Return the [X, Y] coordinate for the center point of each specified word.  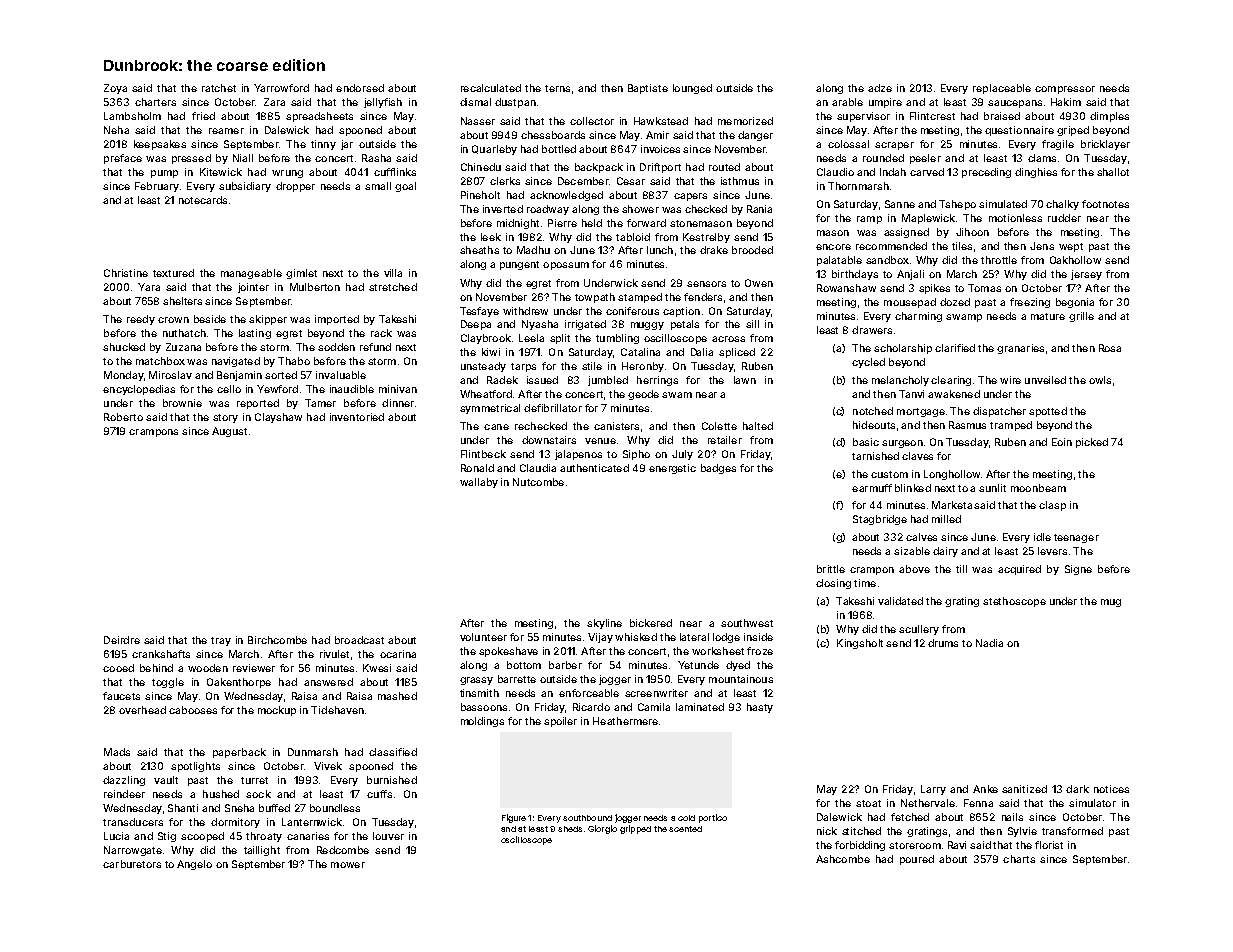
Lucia [116, 836]
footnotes [1105, 204]
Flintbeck [483, 454]
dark [1077, 789]
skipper [268, 320]
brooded [752, 250]
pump [164, 174]
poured [917, 860]
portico [713, 818]
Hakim [1066, 102]
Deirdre [122, 640]
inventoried [357, 417]
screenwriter [656, 693]
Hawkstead [661, 121]
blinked [913, 488]
